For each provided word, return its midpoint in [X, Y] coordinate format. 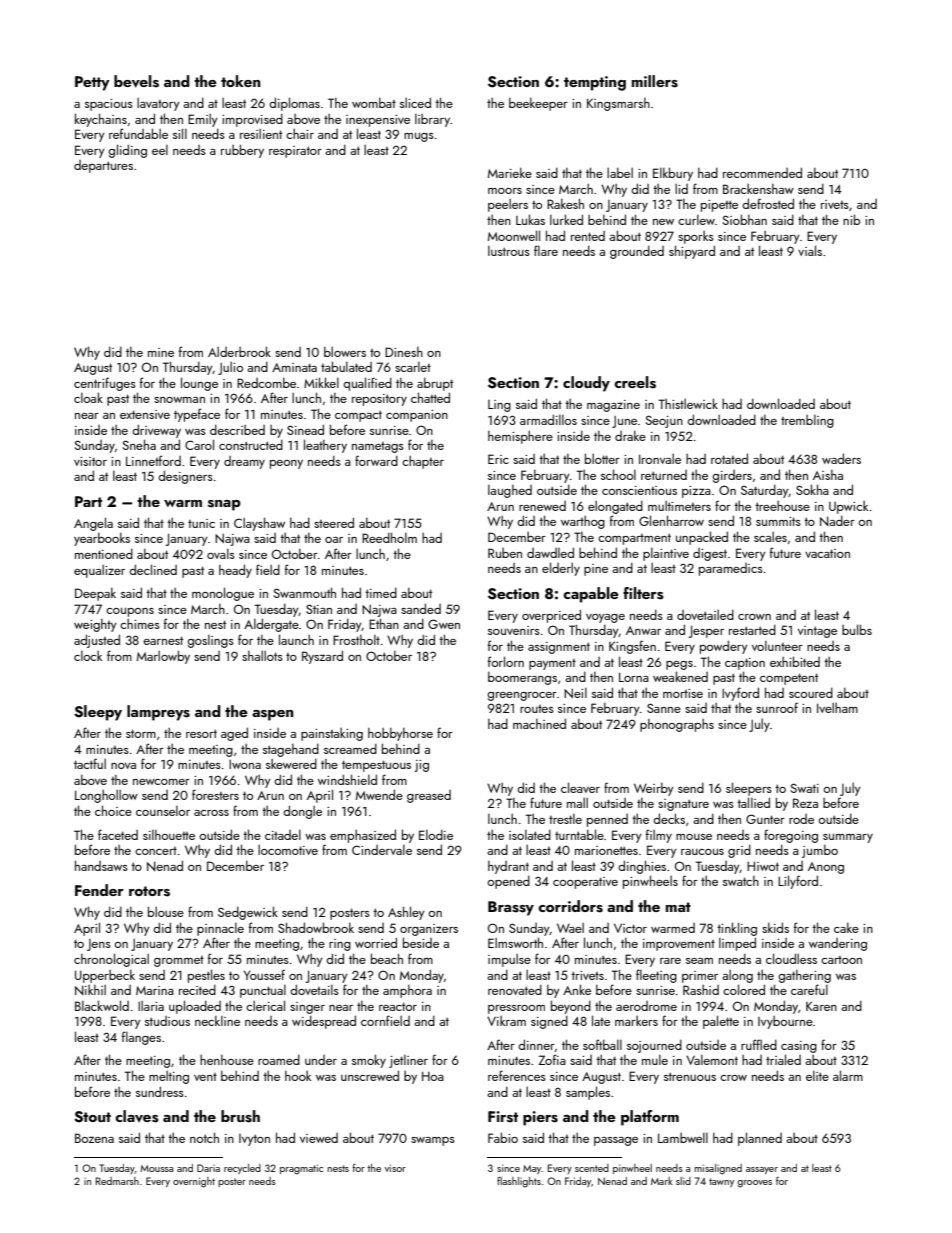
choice [113, 810]
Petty [92, 83]
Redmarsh [117, 1181]
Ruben [505, 553]
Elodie [436, 835]
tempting [595, 83]
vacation [827, 553]
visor [395, 1168]
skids [775, 927]
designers [185, 477]
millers [655, 81]
